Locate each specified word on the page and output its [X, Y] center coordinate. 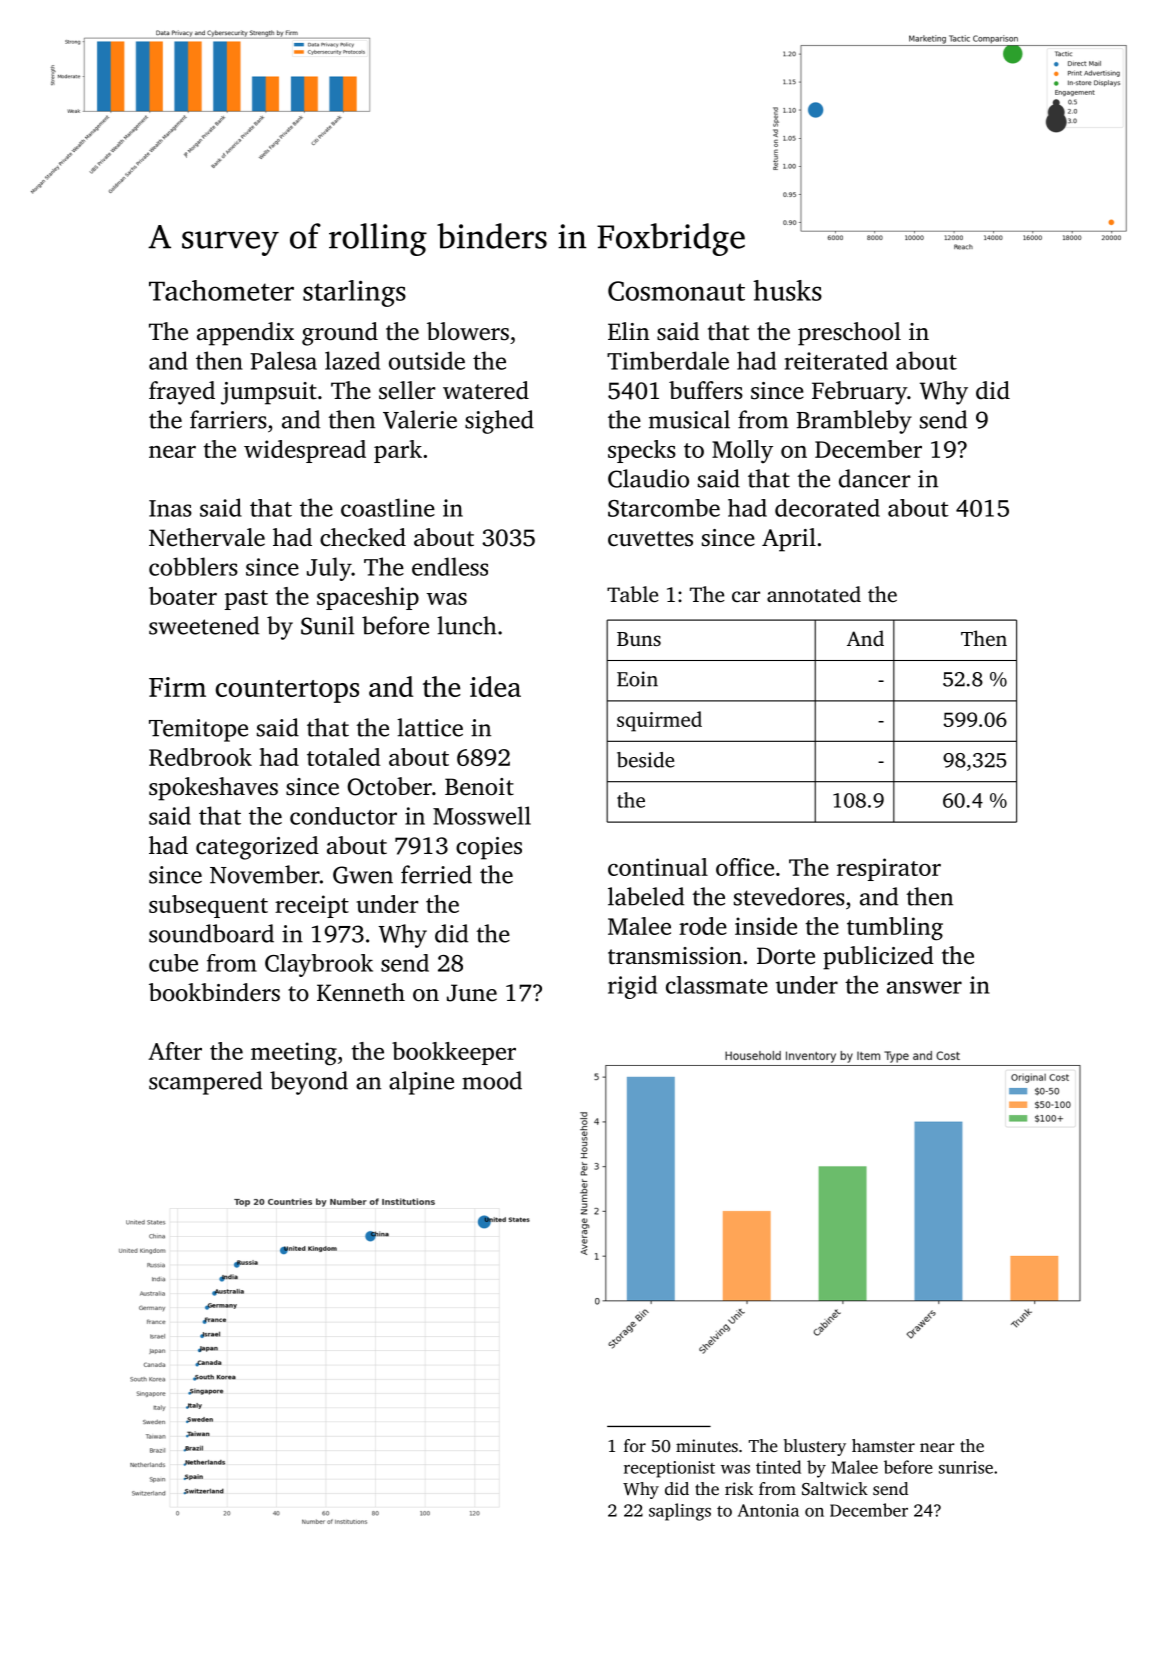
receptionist [669, 1469]
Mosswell [482, 815]
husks [787, 290]
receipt [312, 906]
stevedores [789, 896]
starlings [354, 293]
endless [450, 566]
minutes [707, 1445]
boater [183, 596]
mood [492, 1080]
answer [924, 987]
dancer [875, 478]
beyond [309, 1083]
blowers [468, 331]
